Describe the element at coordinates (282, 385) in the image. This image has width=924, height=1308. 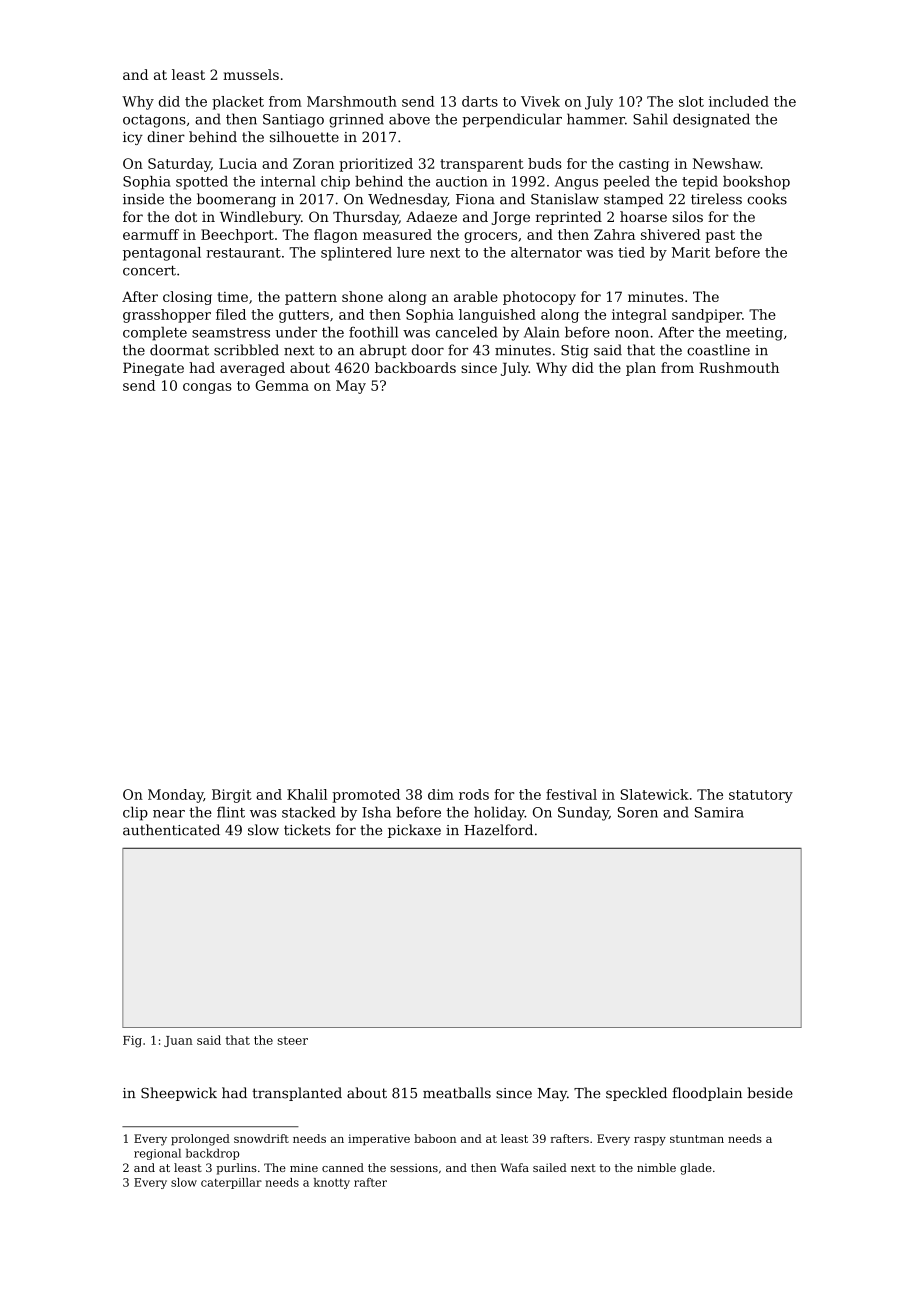
I see `Gemma` at that location.
